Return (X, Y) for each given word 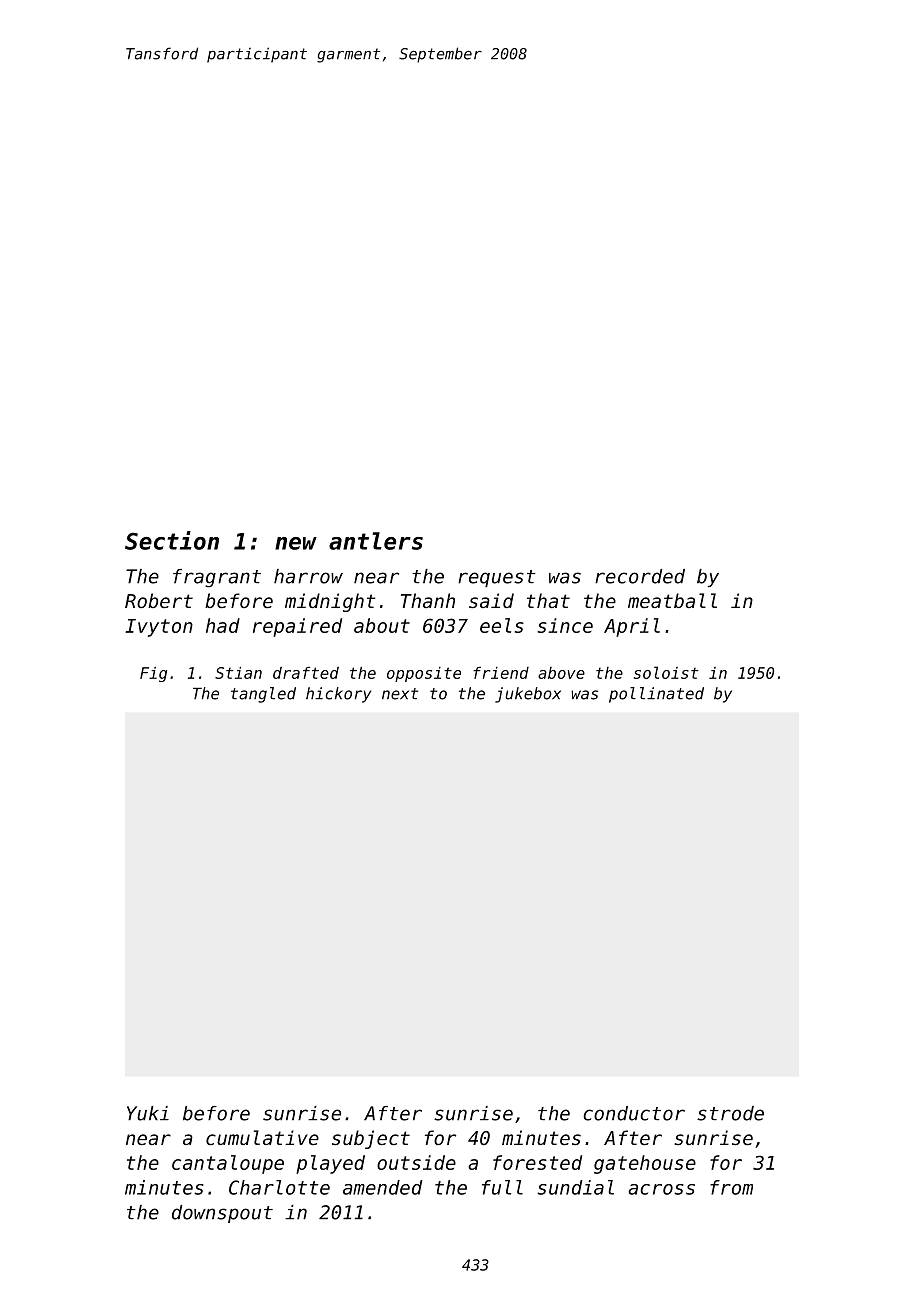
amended (383, 1187)
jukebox (528, 695)
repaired (297, 627)
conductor (634, 1113)
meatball (672, 600)
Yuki (148, 1113)
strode (730, 1113)
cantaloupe (228, 1164)
